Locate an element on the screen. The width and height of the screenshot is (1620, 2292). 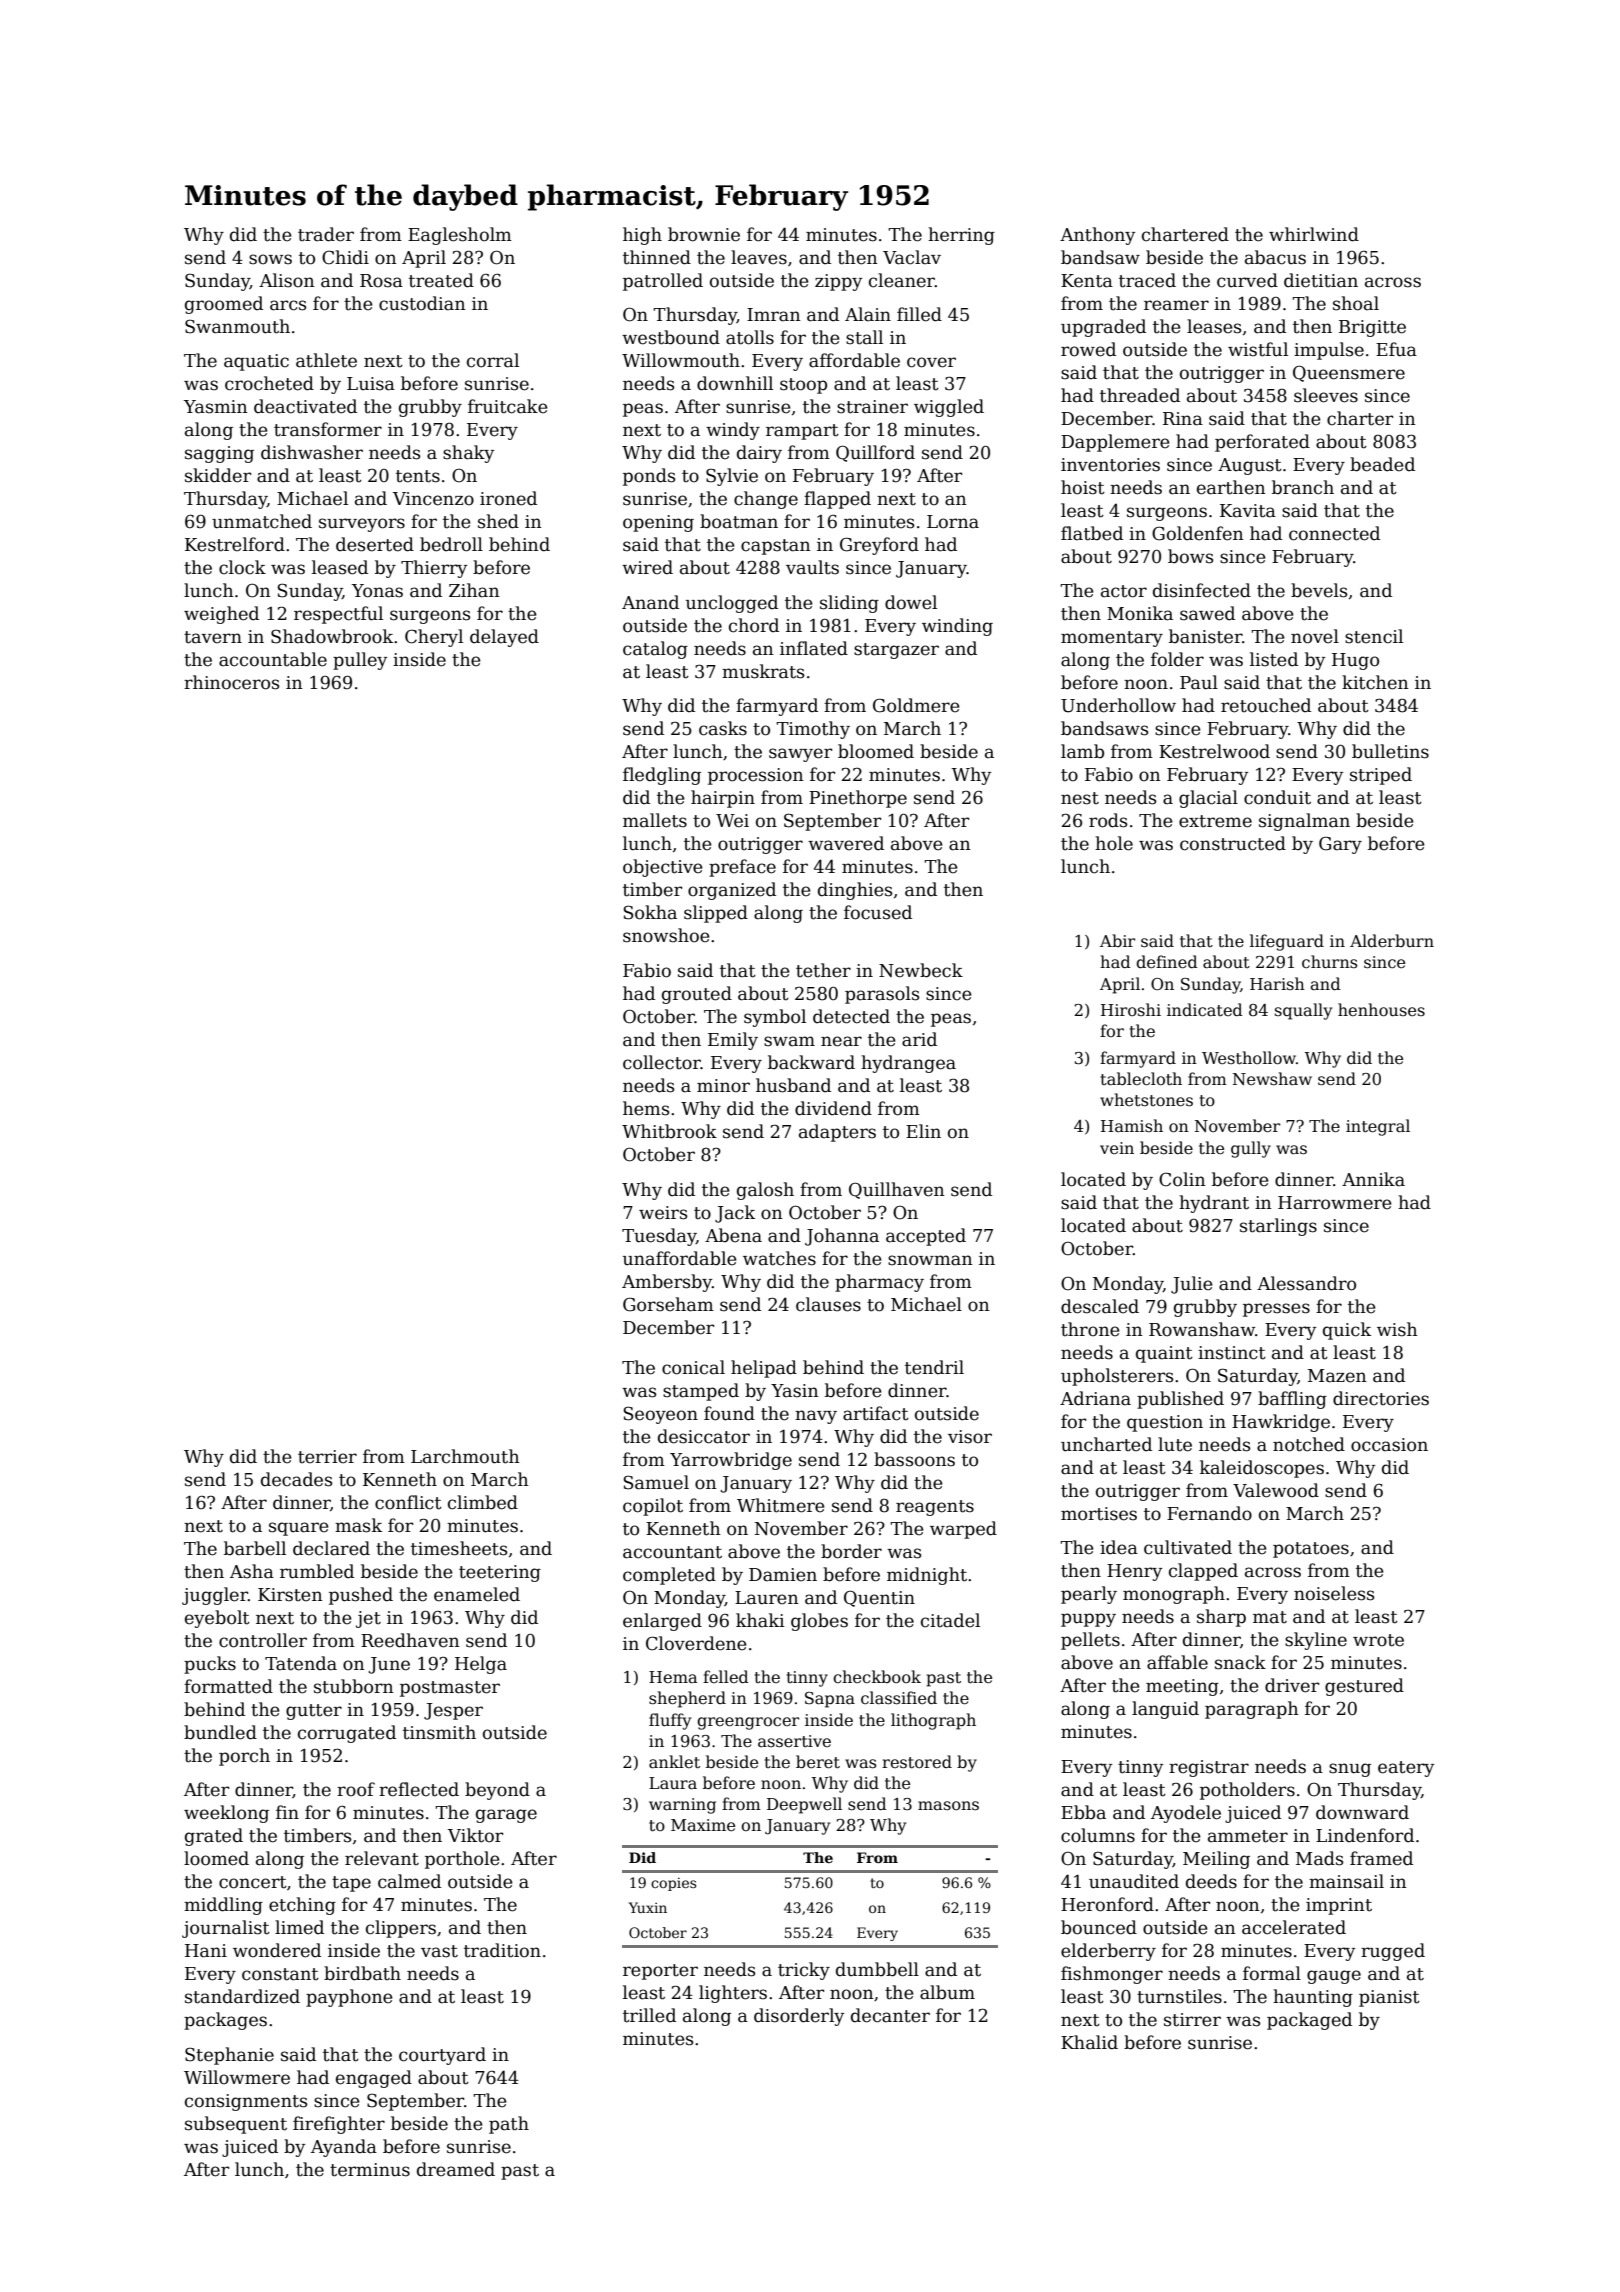
Larchmouth is located at coordinates (465, 1456).
